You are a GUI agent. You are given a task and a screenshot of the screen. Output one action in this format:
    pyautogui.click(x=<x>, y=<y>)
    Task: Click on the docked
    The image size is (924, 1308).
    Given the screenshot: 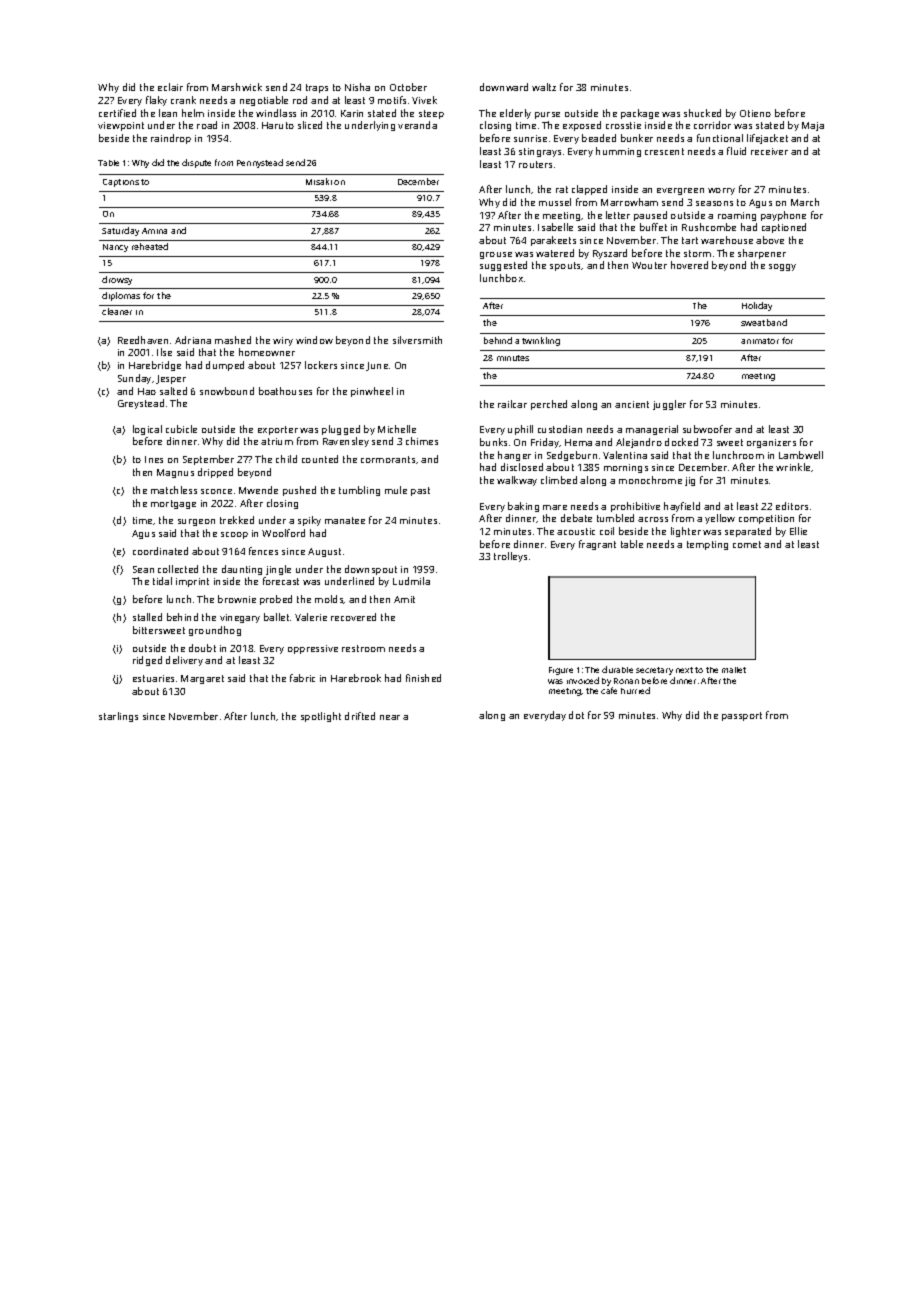 What is the action you would take?
    pyautogui.click(x=681, y=442)
